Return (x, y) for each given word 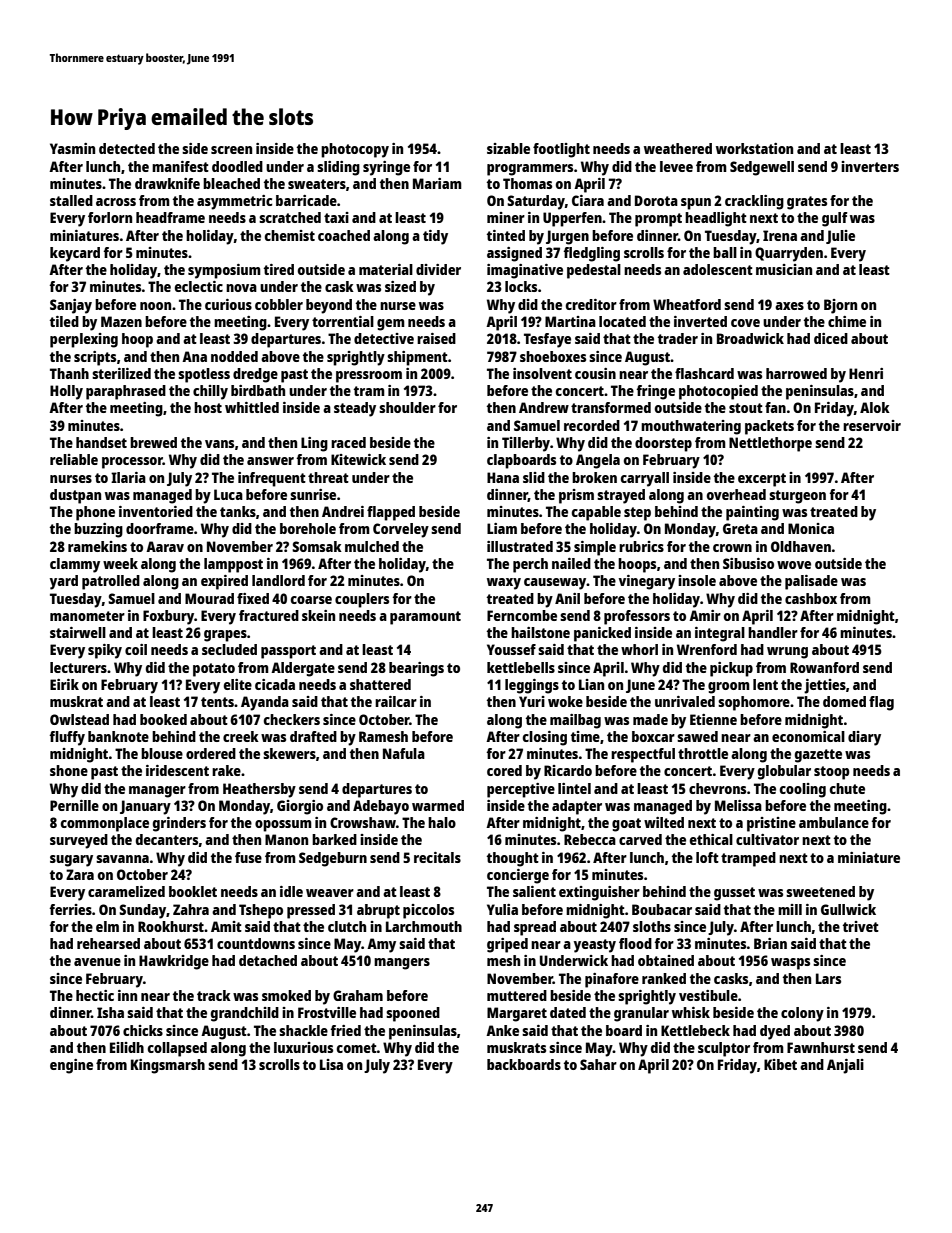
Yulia (502, 909)
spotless (204, 375)
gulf (835, 219)
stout (746, 408)
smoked (286, 995)
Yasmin (72, 148)
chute (847, 788)
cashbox (811, 598)
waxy (504, 584)
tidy (435, 237)
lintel (574, 788)
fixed (253, 598)
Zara (80, 874)
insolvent (542, 373)
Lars (828, 978)
